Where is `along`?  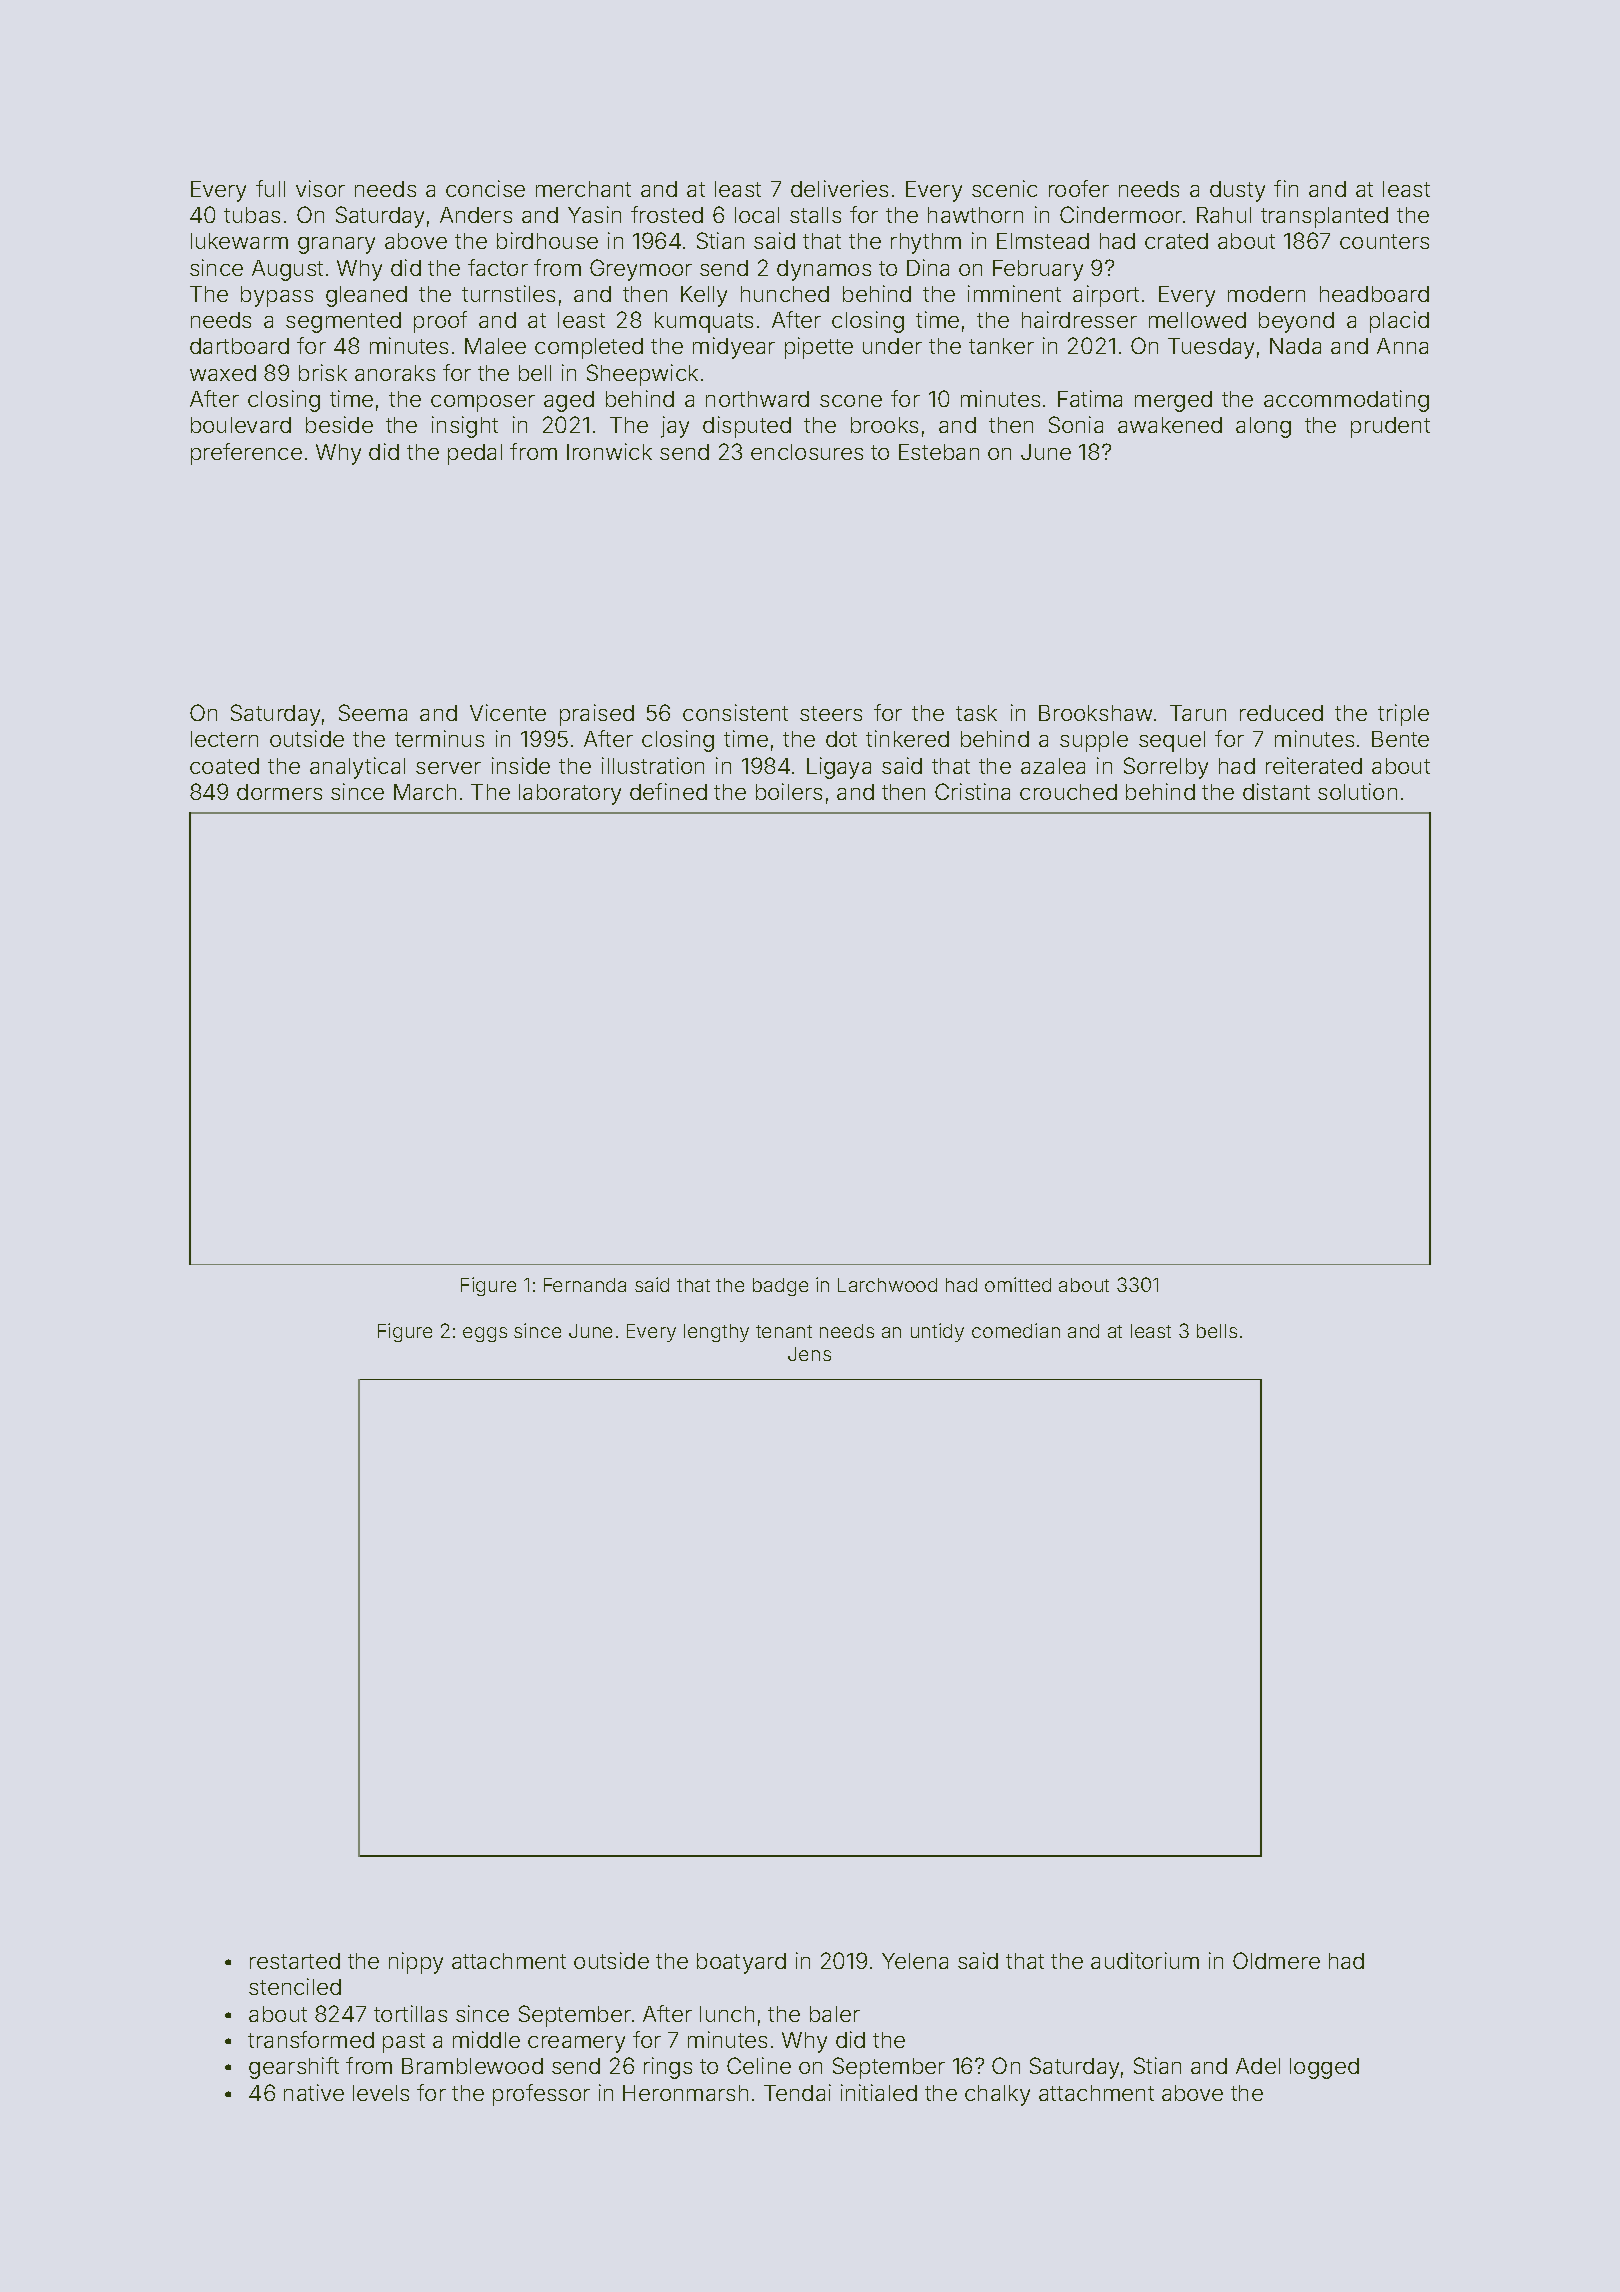
along is located at coordinates (1263, 427).
